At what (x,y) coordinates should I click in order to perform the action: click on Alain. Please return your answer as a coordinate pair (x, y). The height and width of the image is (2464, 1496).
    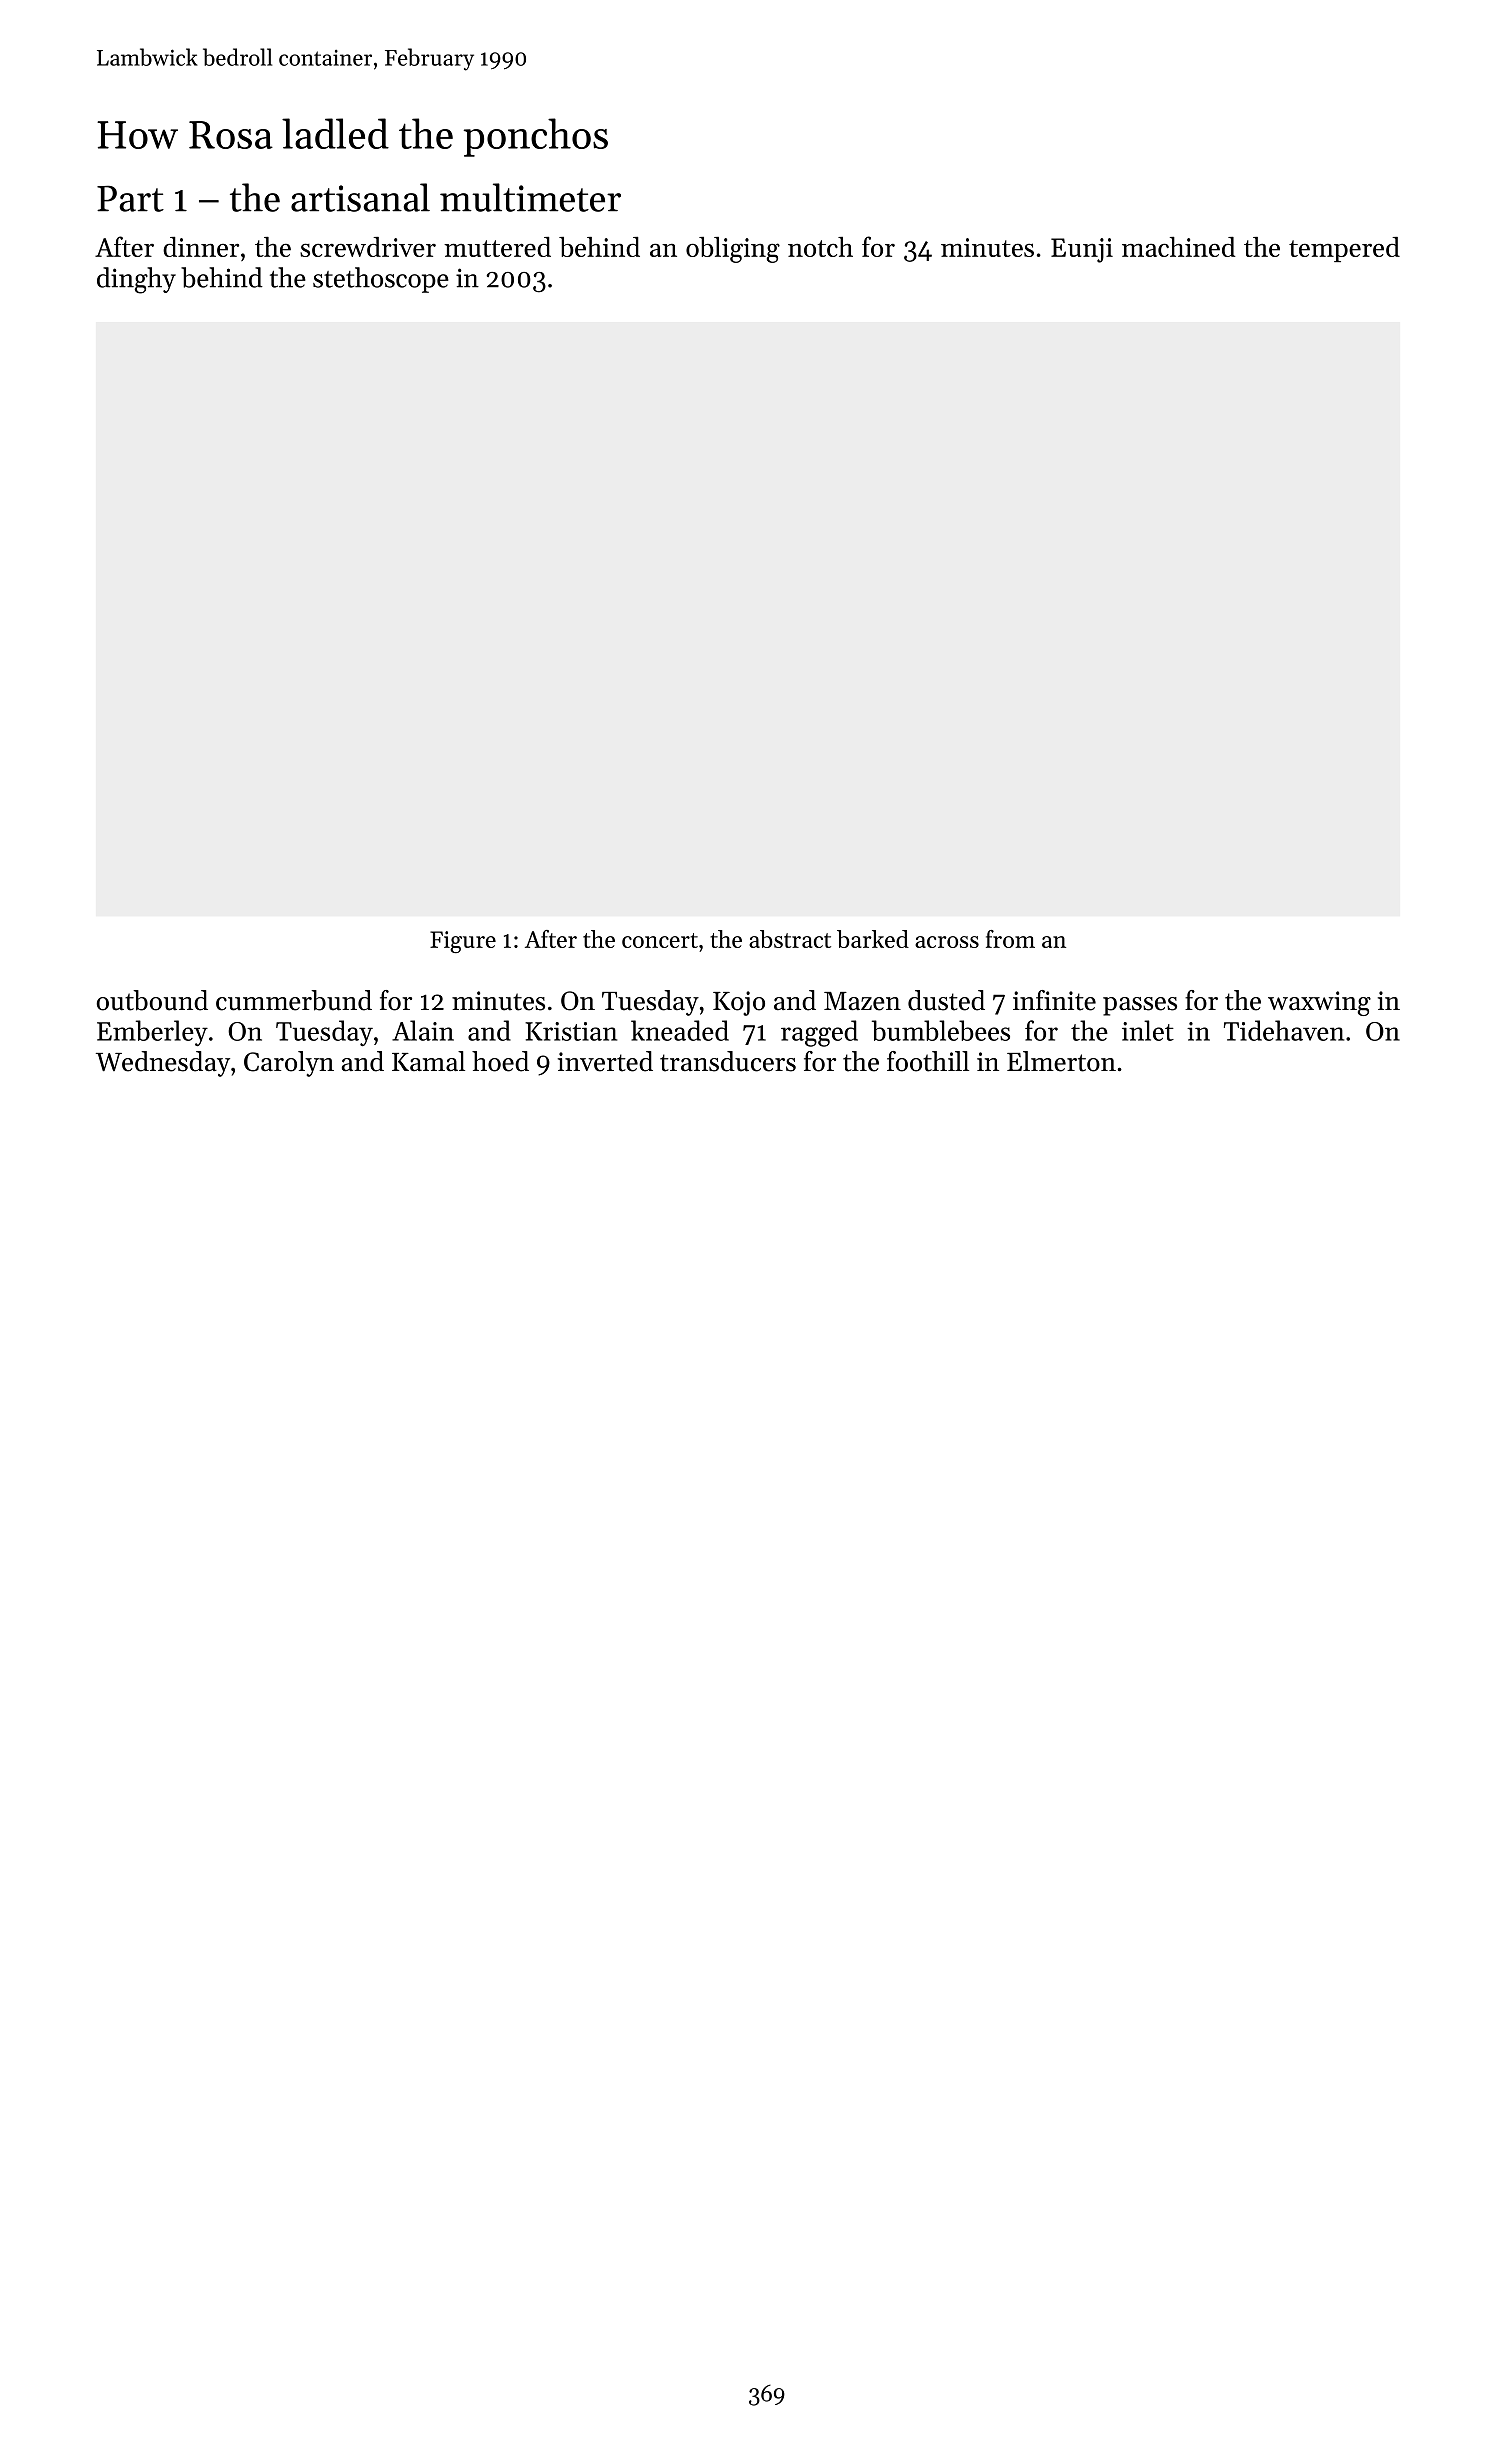
    Looking at the image, I should click on (423, 1030).
